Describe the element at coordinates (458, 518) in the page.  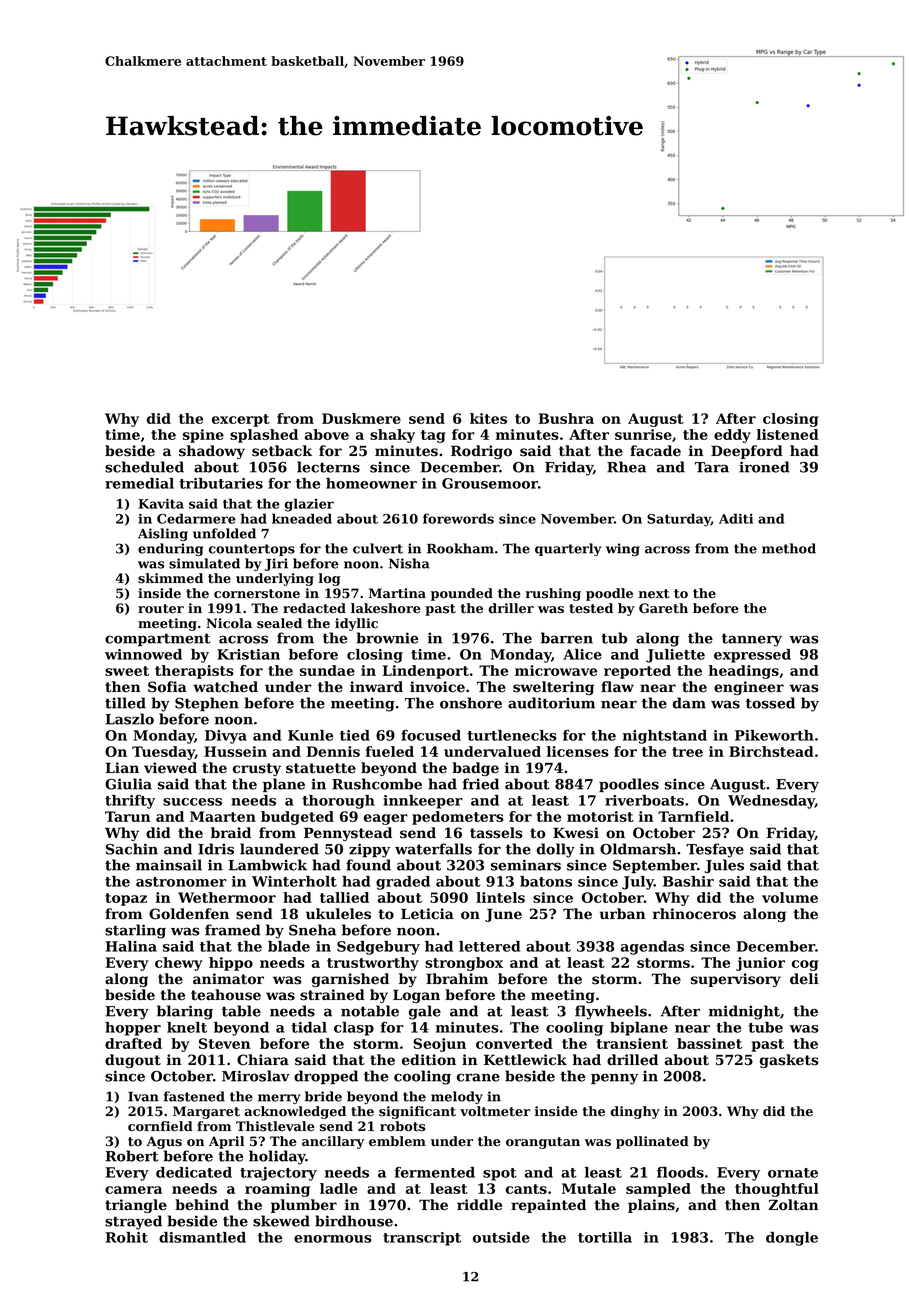
I see `forewords` at that location.
